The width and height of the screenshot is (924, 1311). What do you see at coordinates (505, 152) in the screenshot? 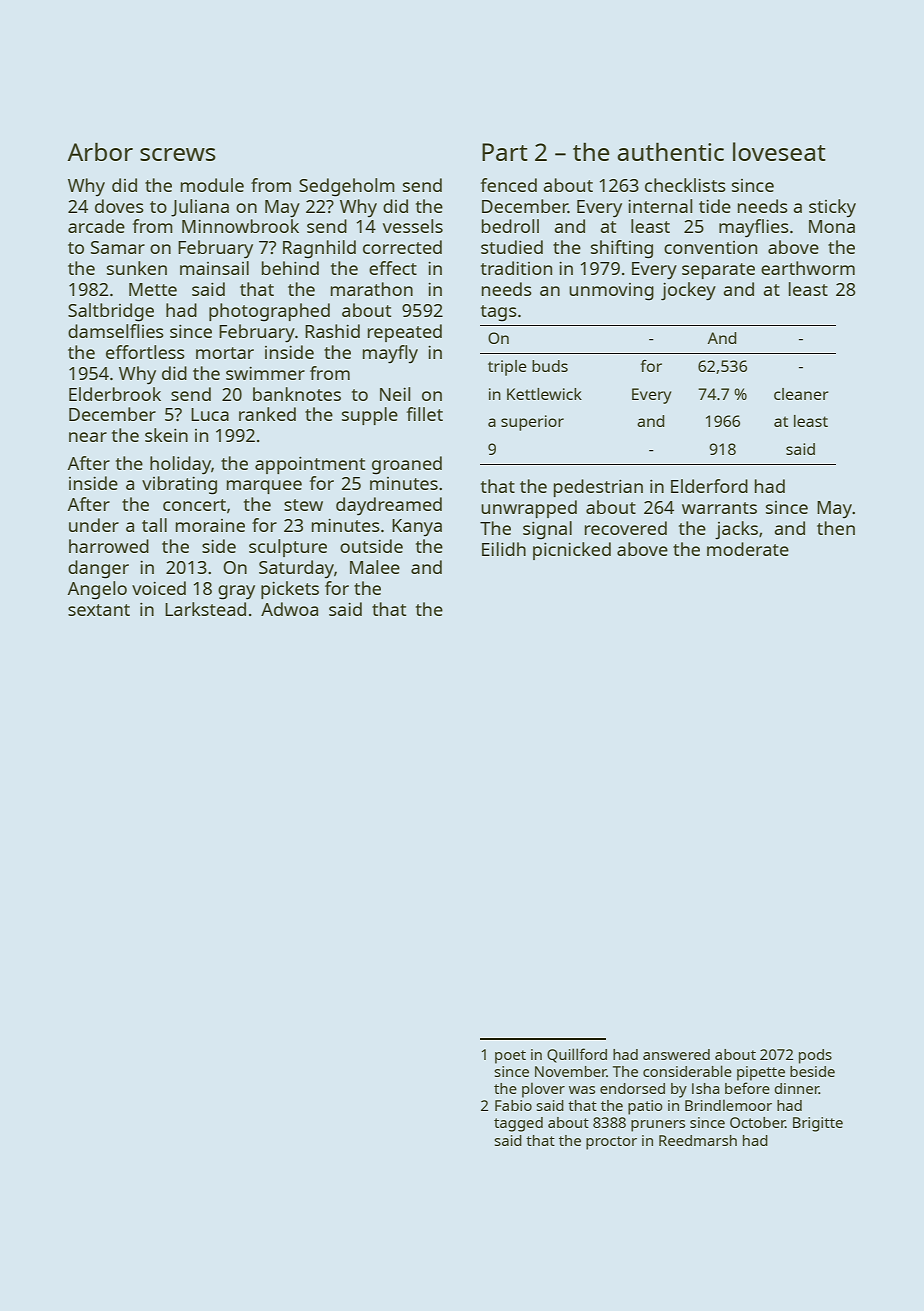
I see `Part` at bounding box center [505, 152].
